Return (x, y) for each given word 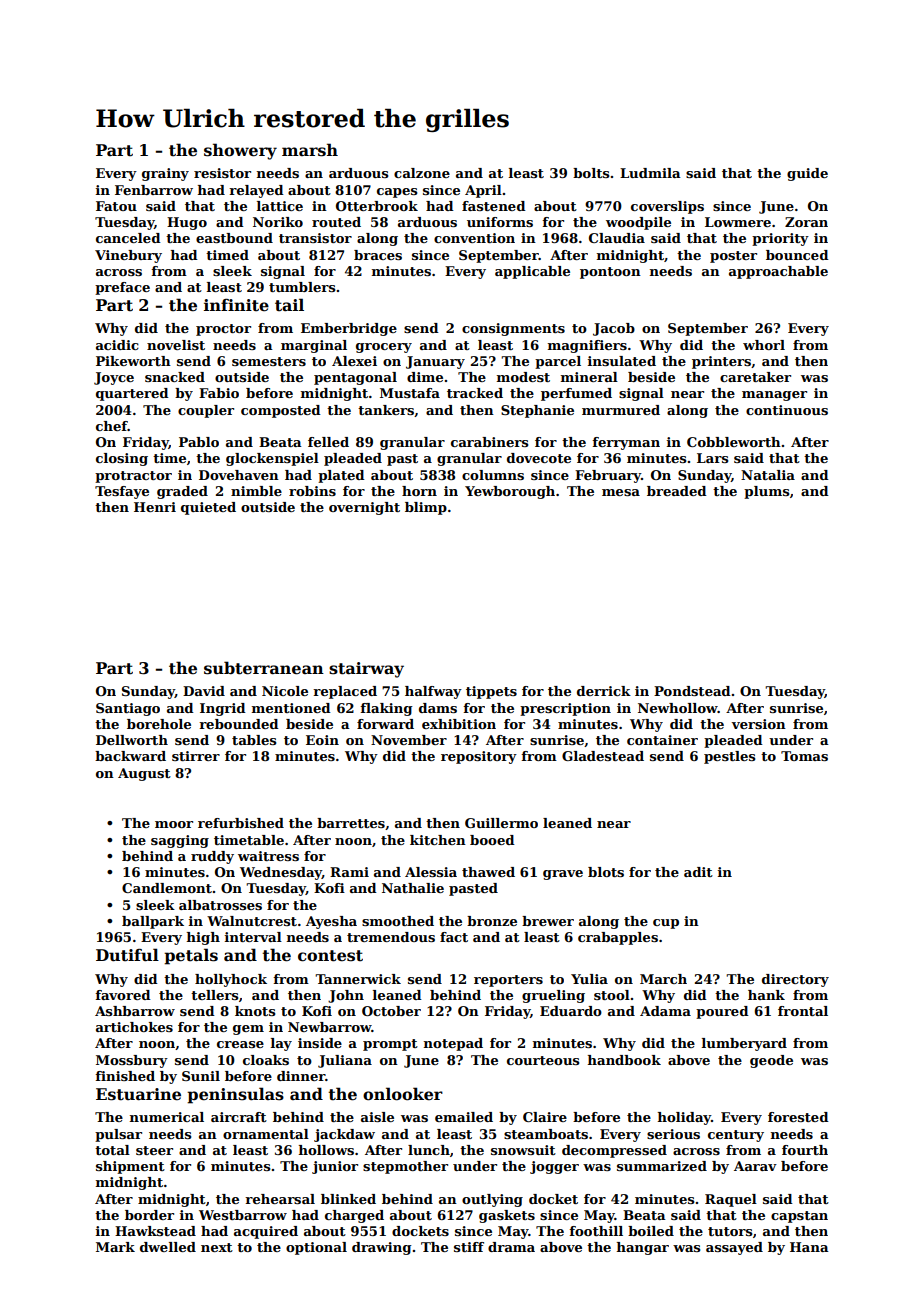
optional (316, 1248)
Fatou (116, 206)
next (217, 1247)
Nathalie (413, 888)
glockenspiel (272, 459)
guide (807, 174)
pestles (729, 757)
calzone (422, 173)
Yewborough (510, 492)
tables (254, 740)
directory (795, 980)
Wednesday (281, 873)
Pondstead (692, 691)
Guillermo (501, 823)
